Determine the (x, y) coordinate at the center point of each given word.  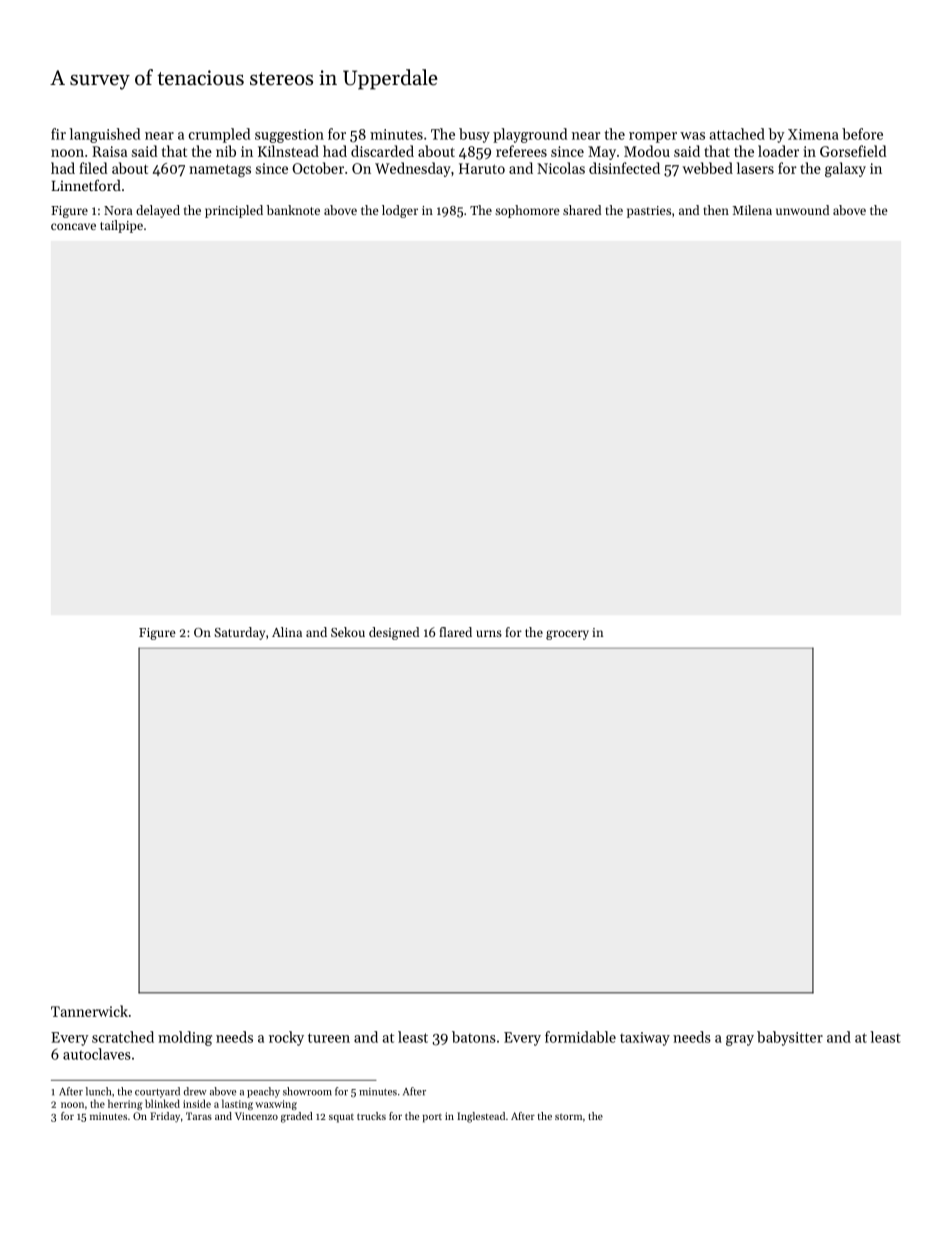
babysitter (790, 1038)
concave (73, 226)
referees (521, 151)
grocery (567, 635)
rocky (286, 1038)
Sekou (348, 632)
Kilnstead (288, 151)
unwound (802, 210)
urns (489, 633)
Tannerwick (89, 1011)
